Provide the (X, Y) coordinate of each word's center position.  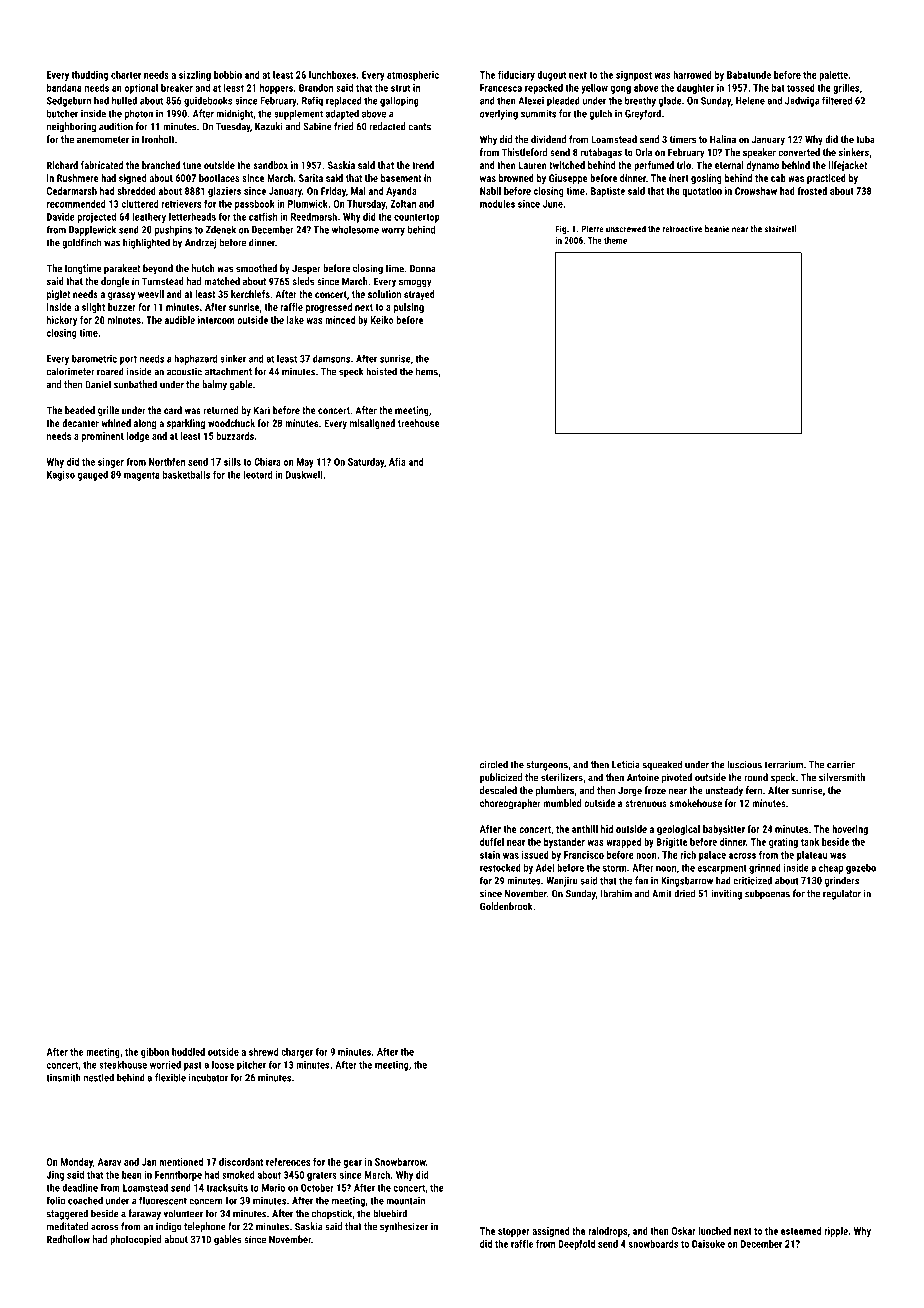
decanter (80, 423)
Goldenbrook (506, 906)
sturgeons (547, 766)
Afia (397, 461)
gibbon (155, 1053)
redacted (387, 126)
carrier (841, 765)
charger (297, 1053)
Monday (77, 1163)
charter (126, 75)
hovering (850, 830)
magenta (142, 476)
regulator (842, 894)
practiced (826, 179)
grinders (842, 881)
